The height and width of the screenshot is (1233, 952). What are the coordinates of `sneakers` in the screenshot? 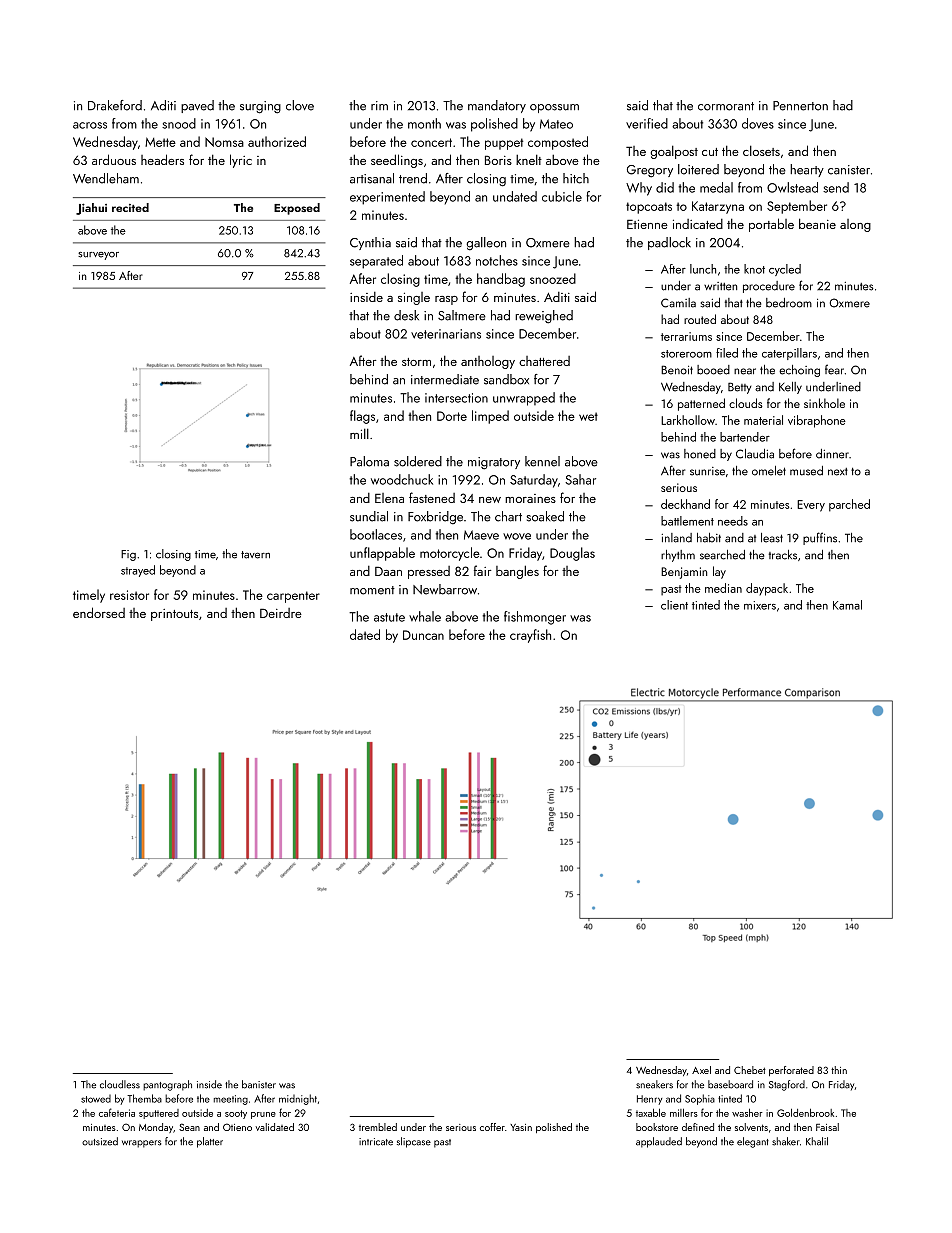 It's located at (654, 1084).
